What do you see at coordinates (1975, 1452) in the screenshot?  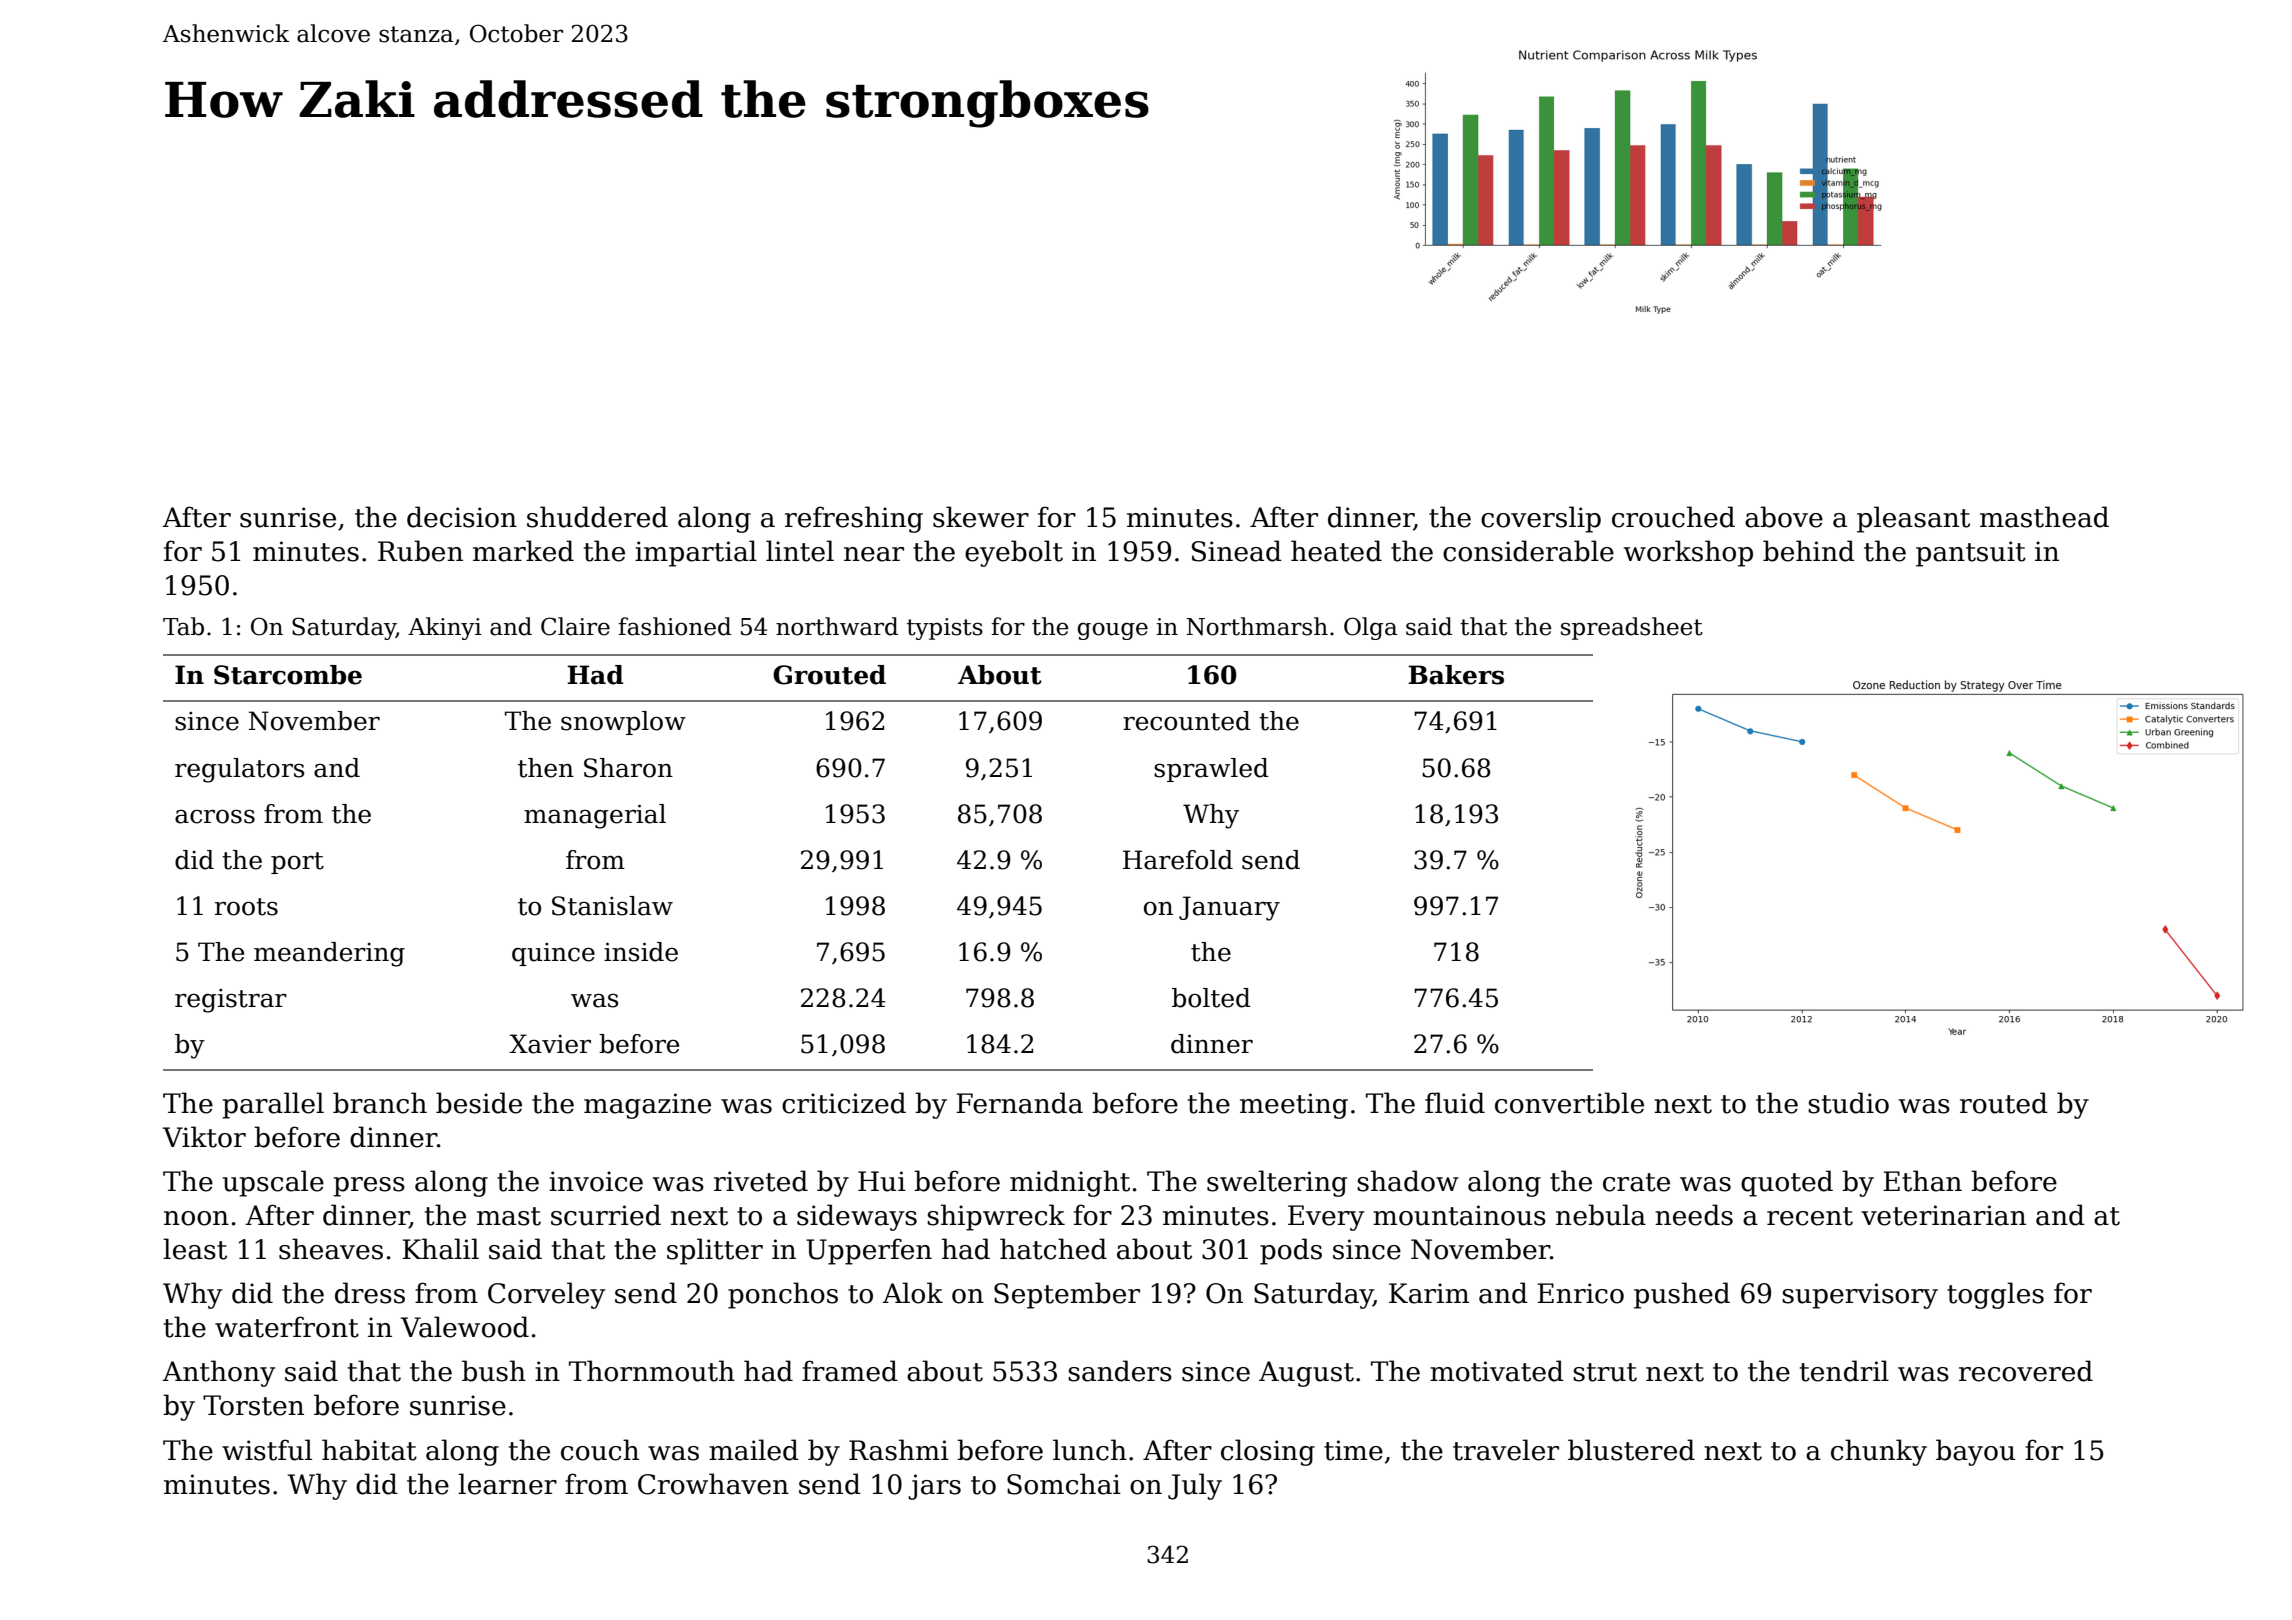 I see `bayou` at bounding box center [1975, 1452].
